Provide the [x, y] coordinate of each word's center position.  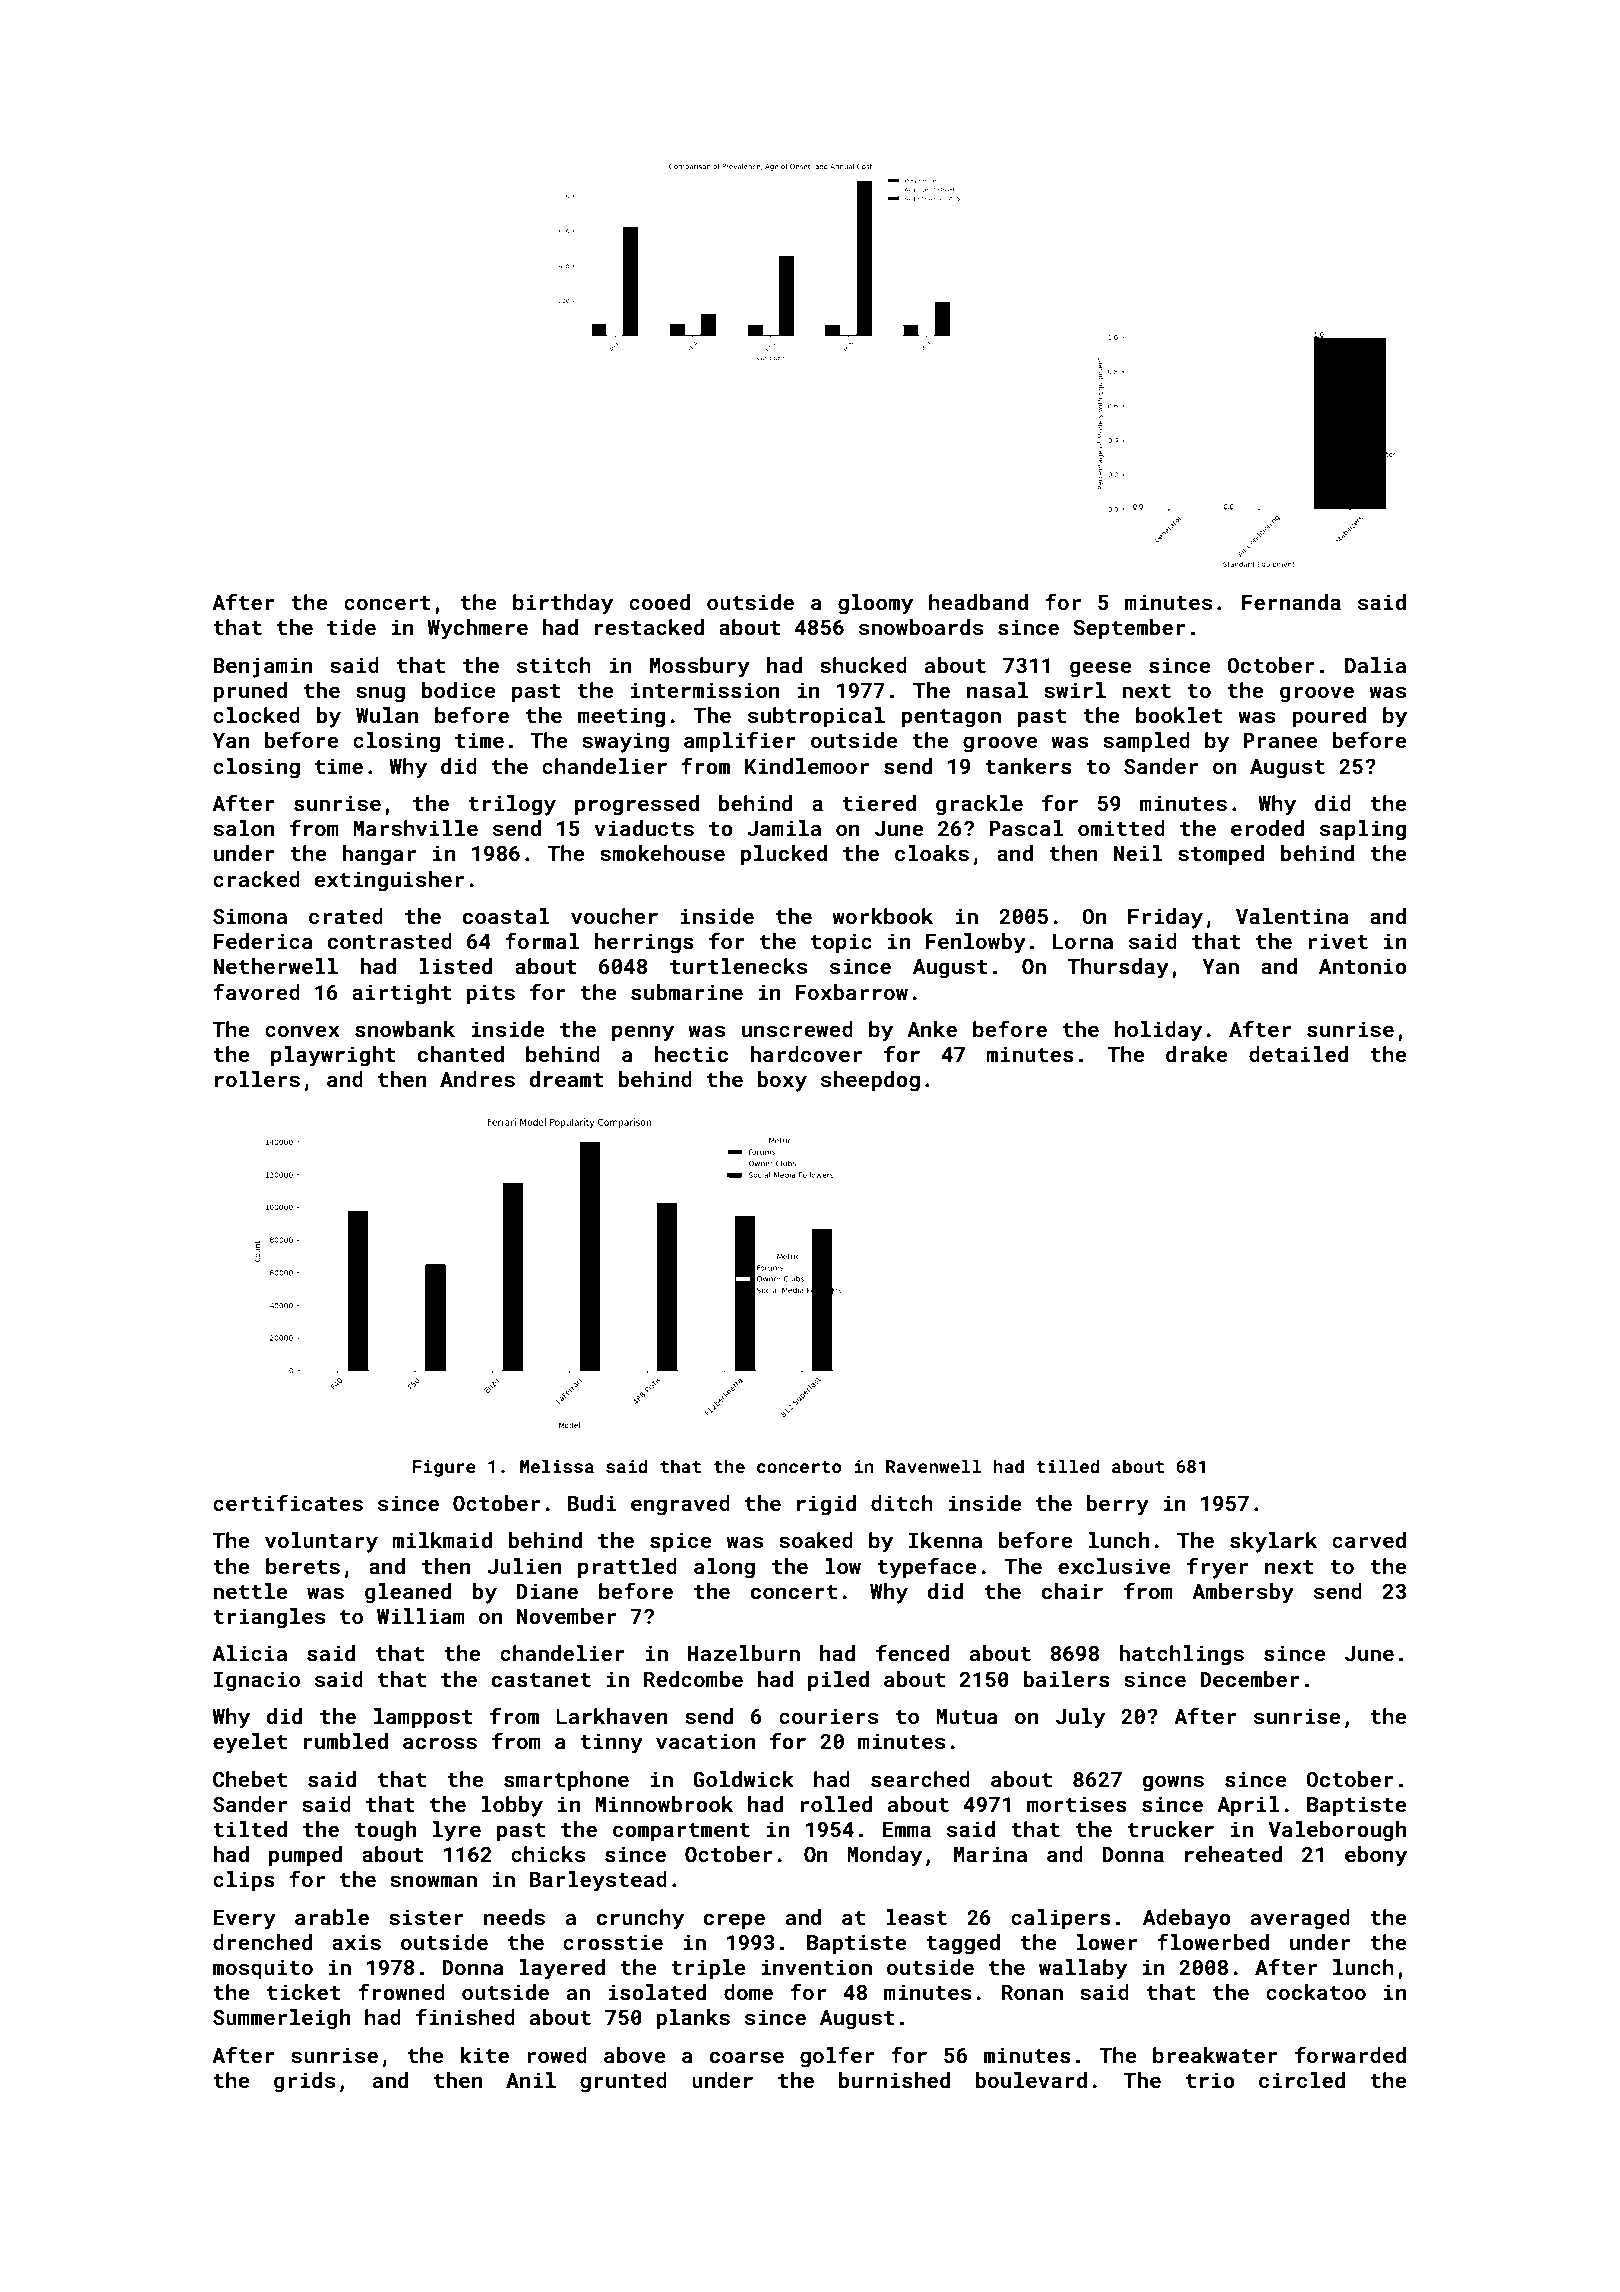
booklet [1179, 715]
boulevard [1031, 2080]
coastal [506, 916]
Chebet [250, 1779]
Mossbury [700, 667]
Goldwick [743, 1779]
